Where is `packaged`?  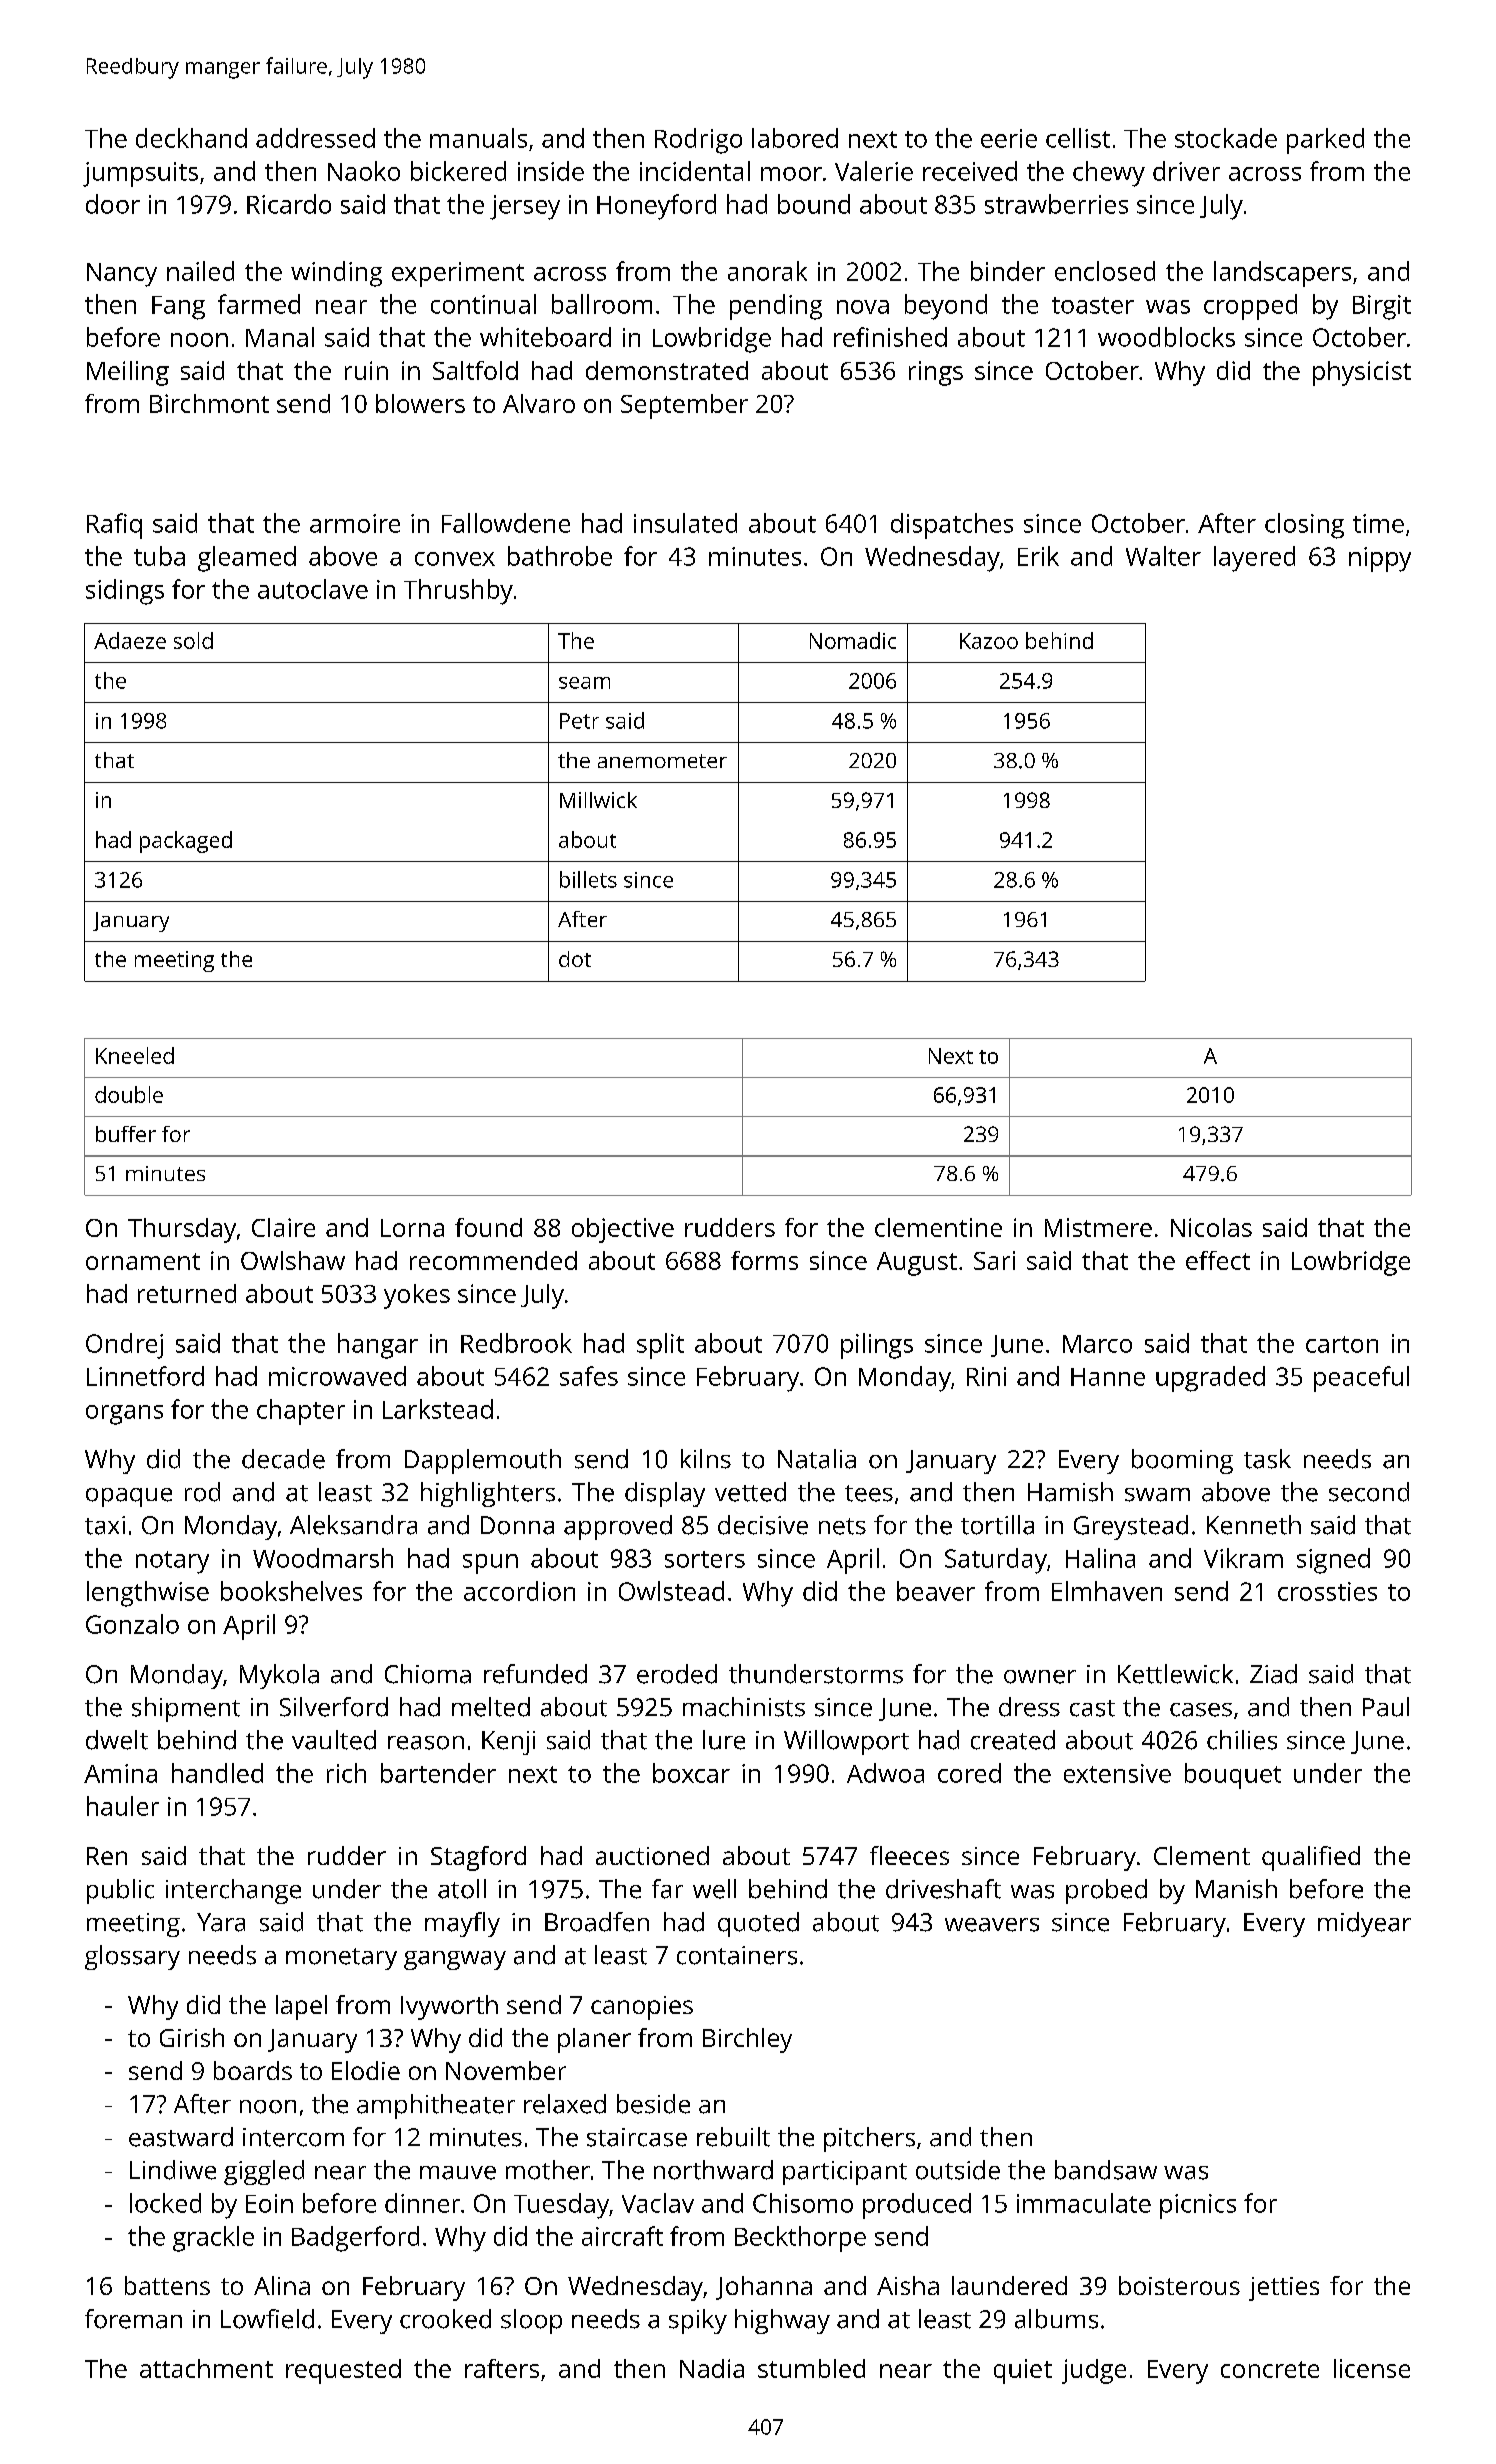
packaged is located at coordinates (186, 842).
